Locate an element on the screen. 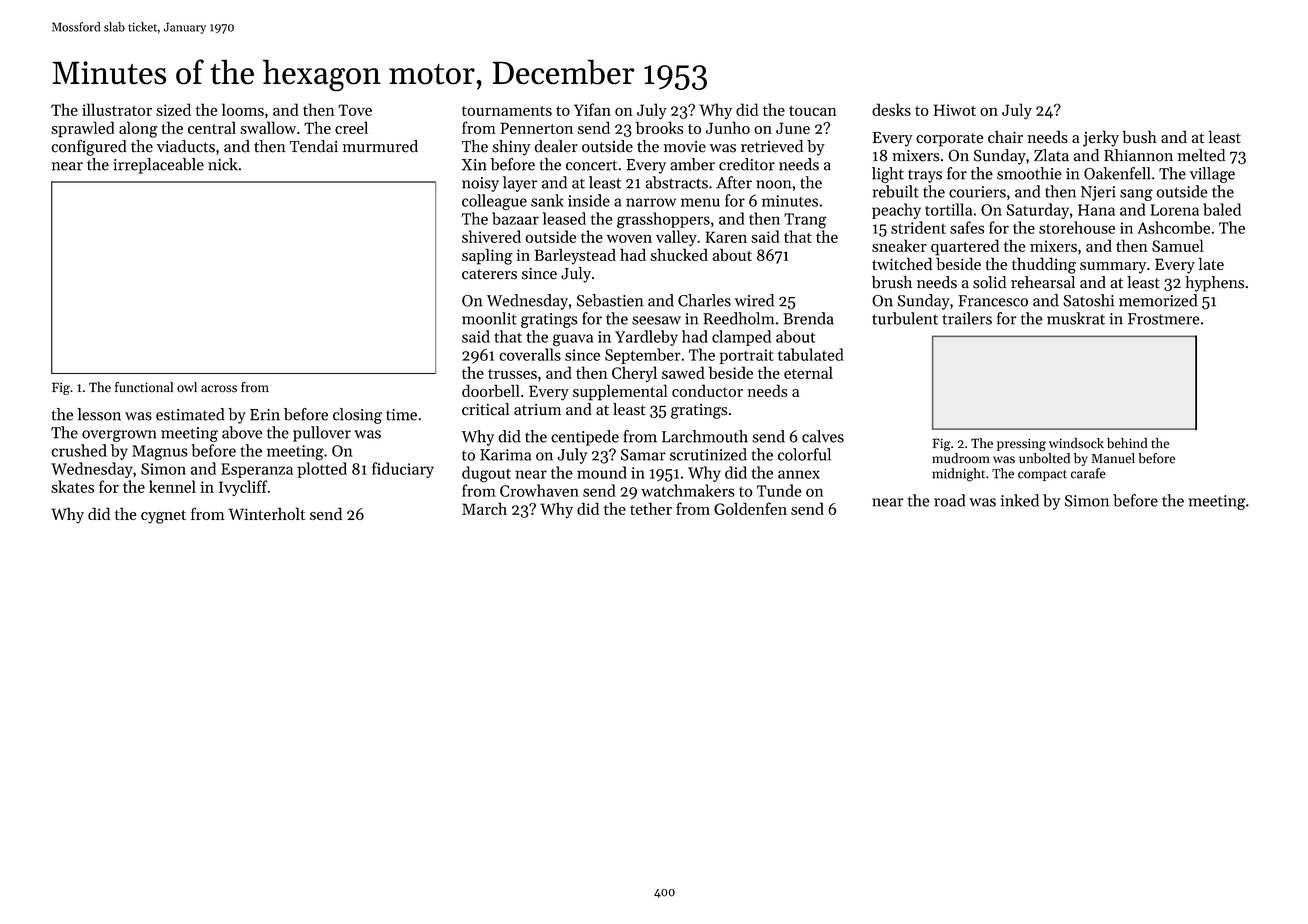  trailers is located at coordinates (967, 318).
